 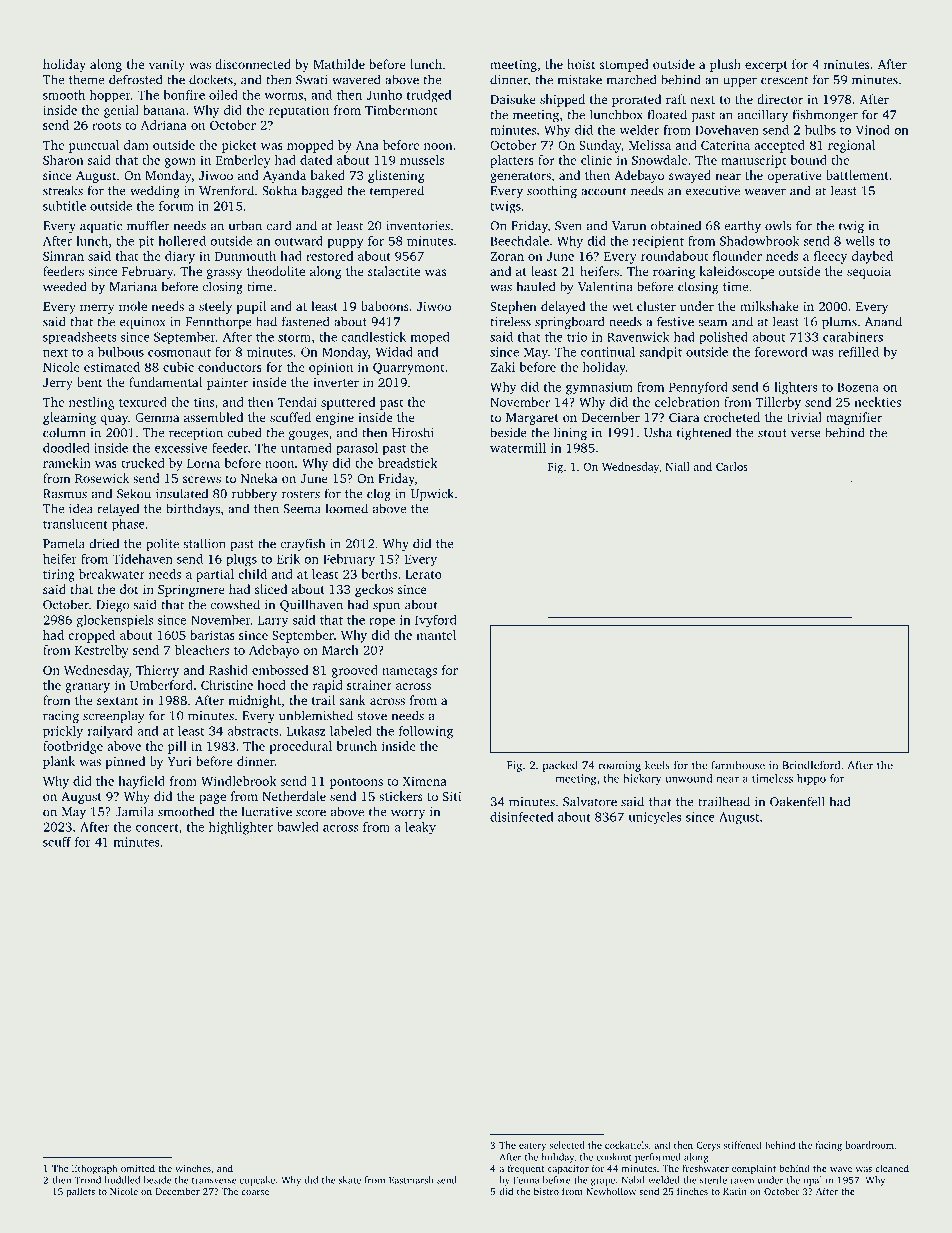 I want to click on Umberford, so click(x=161, y=685).
